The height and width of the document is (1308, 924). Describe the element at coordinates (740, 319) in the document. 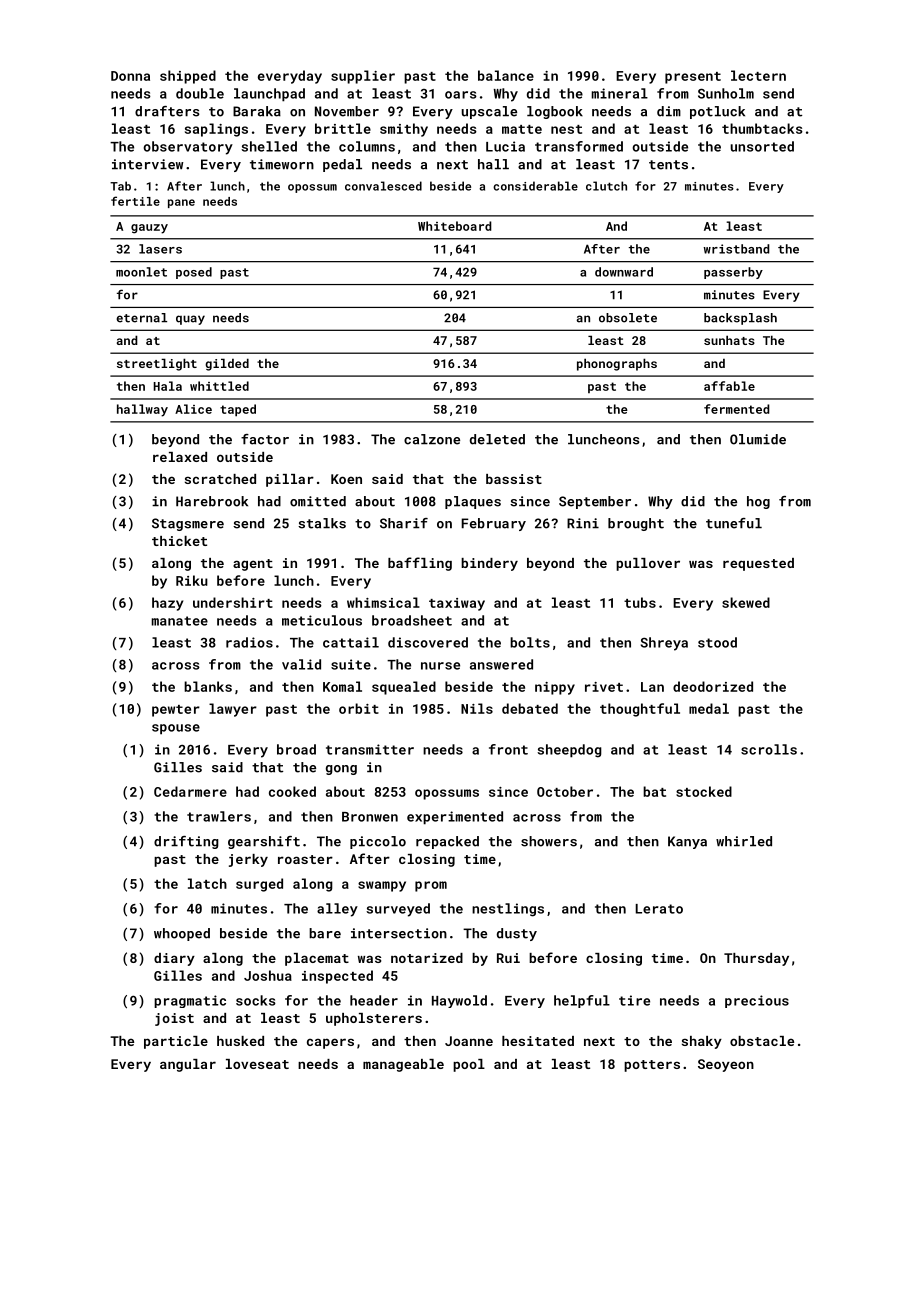

I see `backsplash` at that location.
